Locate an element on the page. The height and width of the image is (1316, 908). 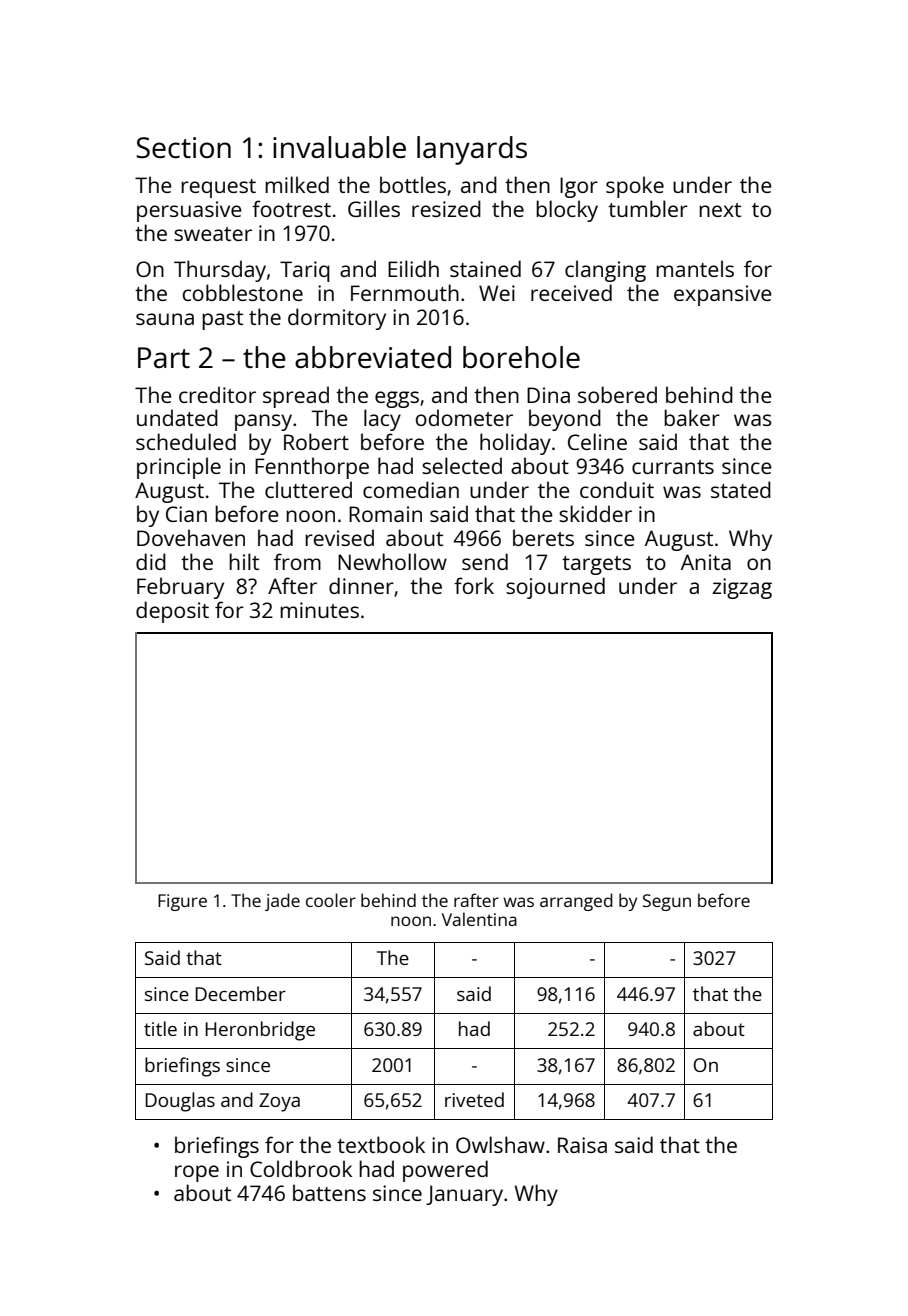
fork is located at coordinates (474, 585).
